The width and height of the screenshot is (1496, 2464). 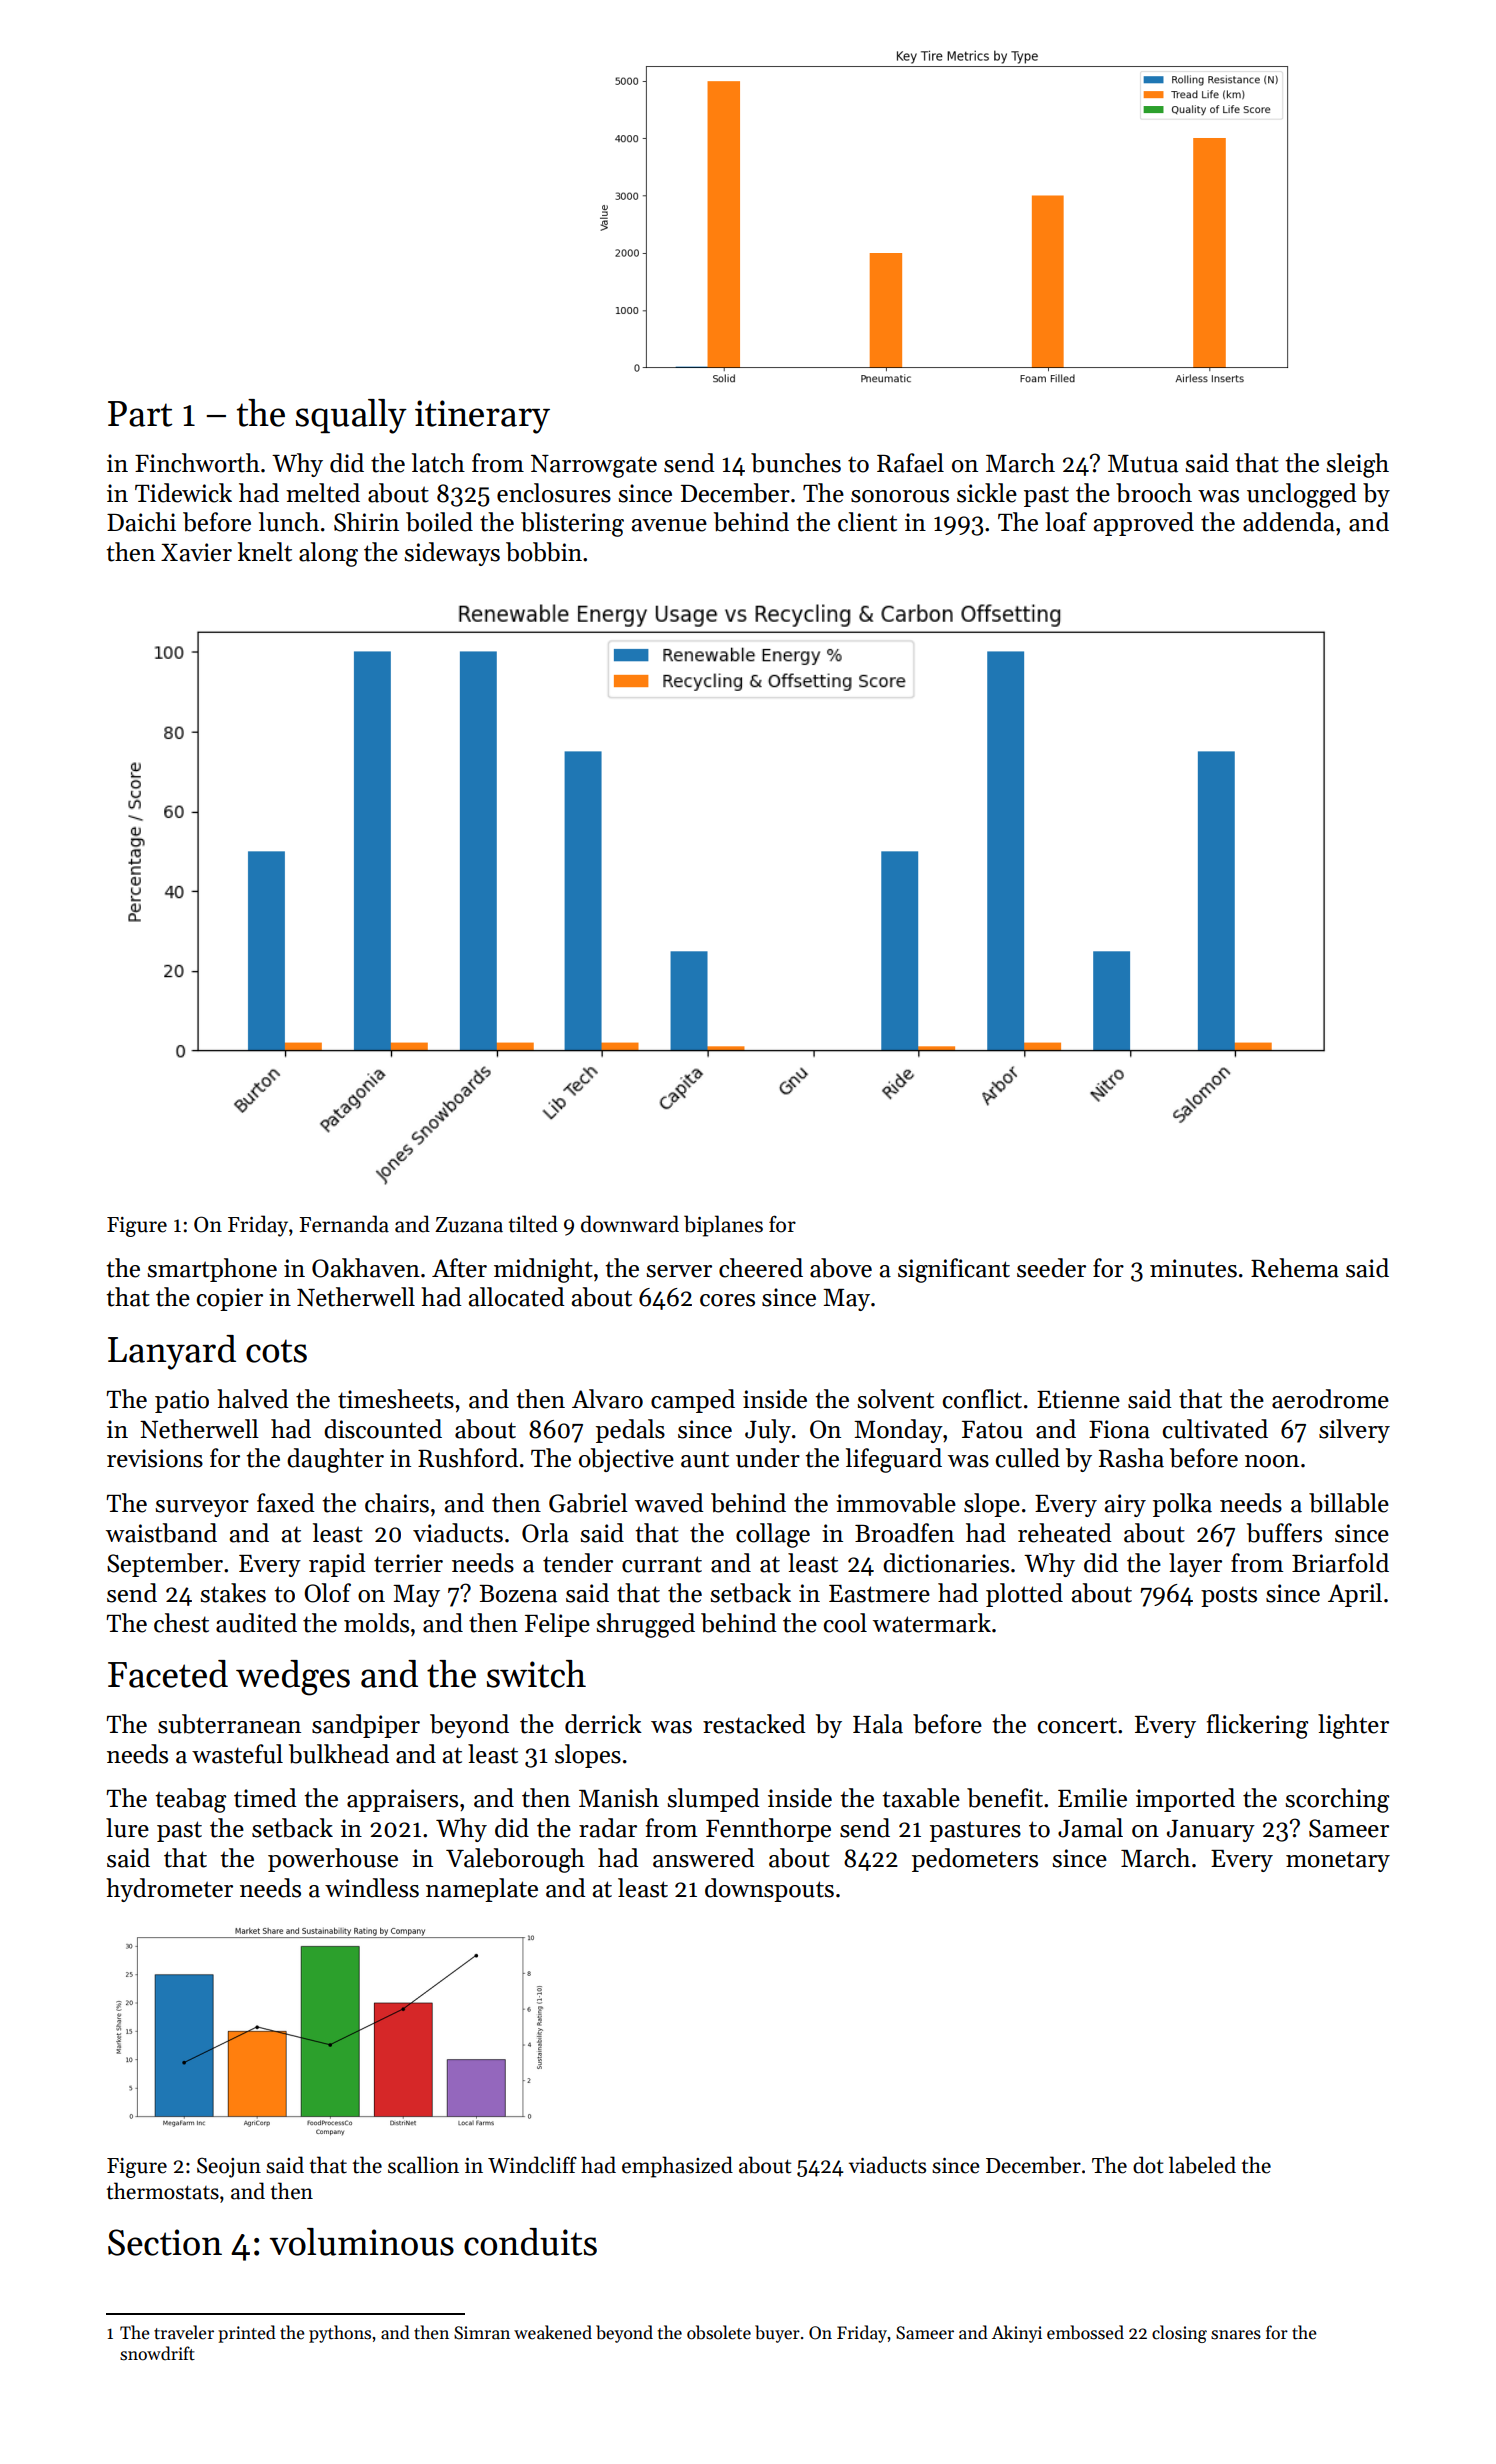 What do you see at coordinates (366, 1726) in the screenshot?
I see `sandpiper` at bounding box center [366, 1726].
